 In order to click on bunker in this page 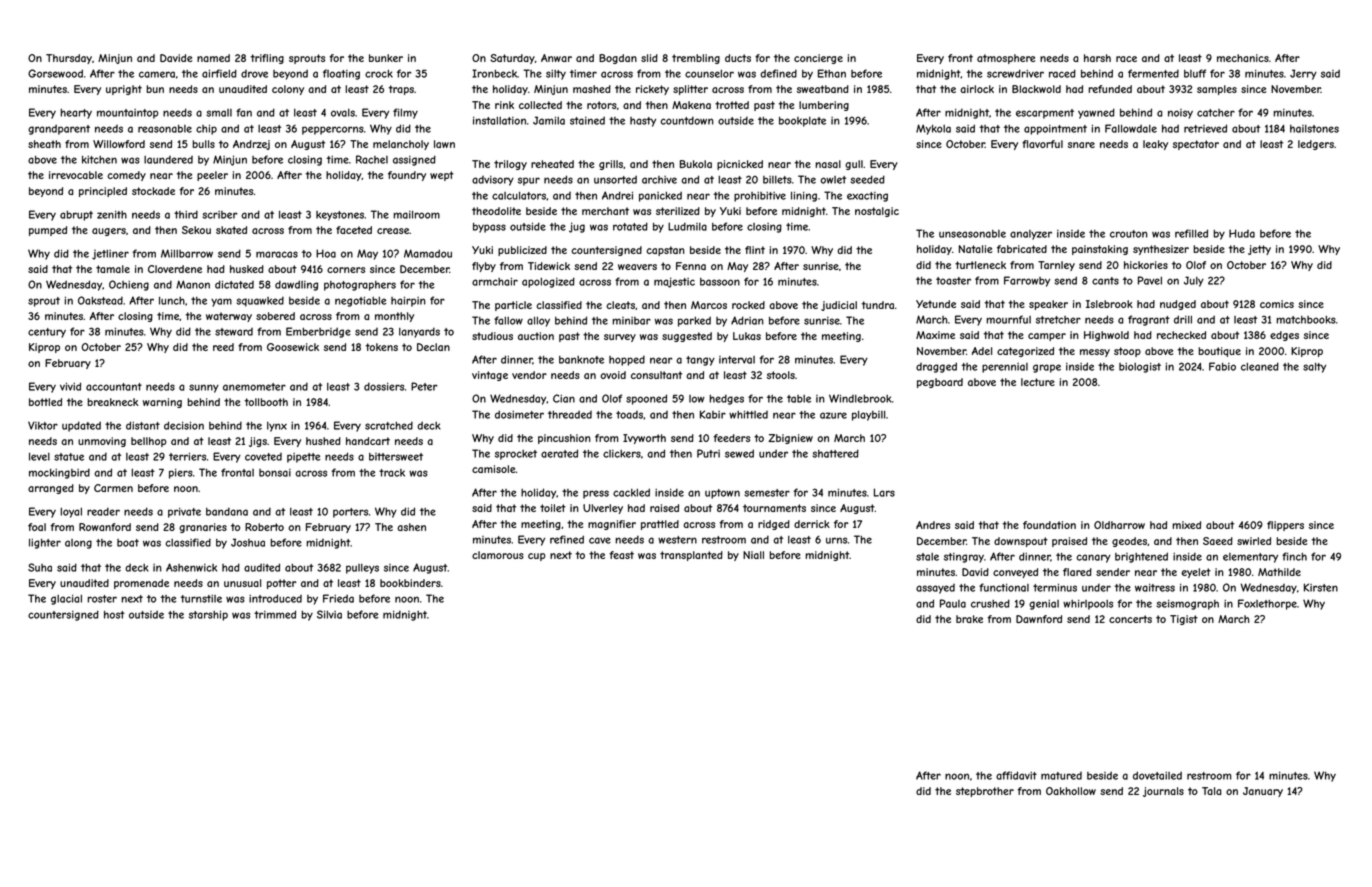, I will do `click(386, 58)`.
